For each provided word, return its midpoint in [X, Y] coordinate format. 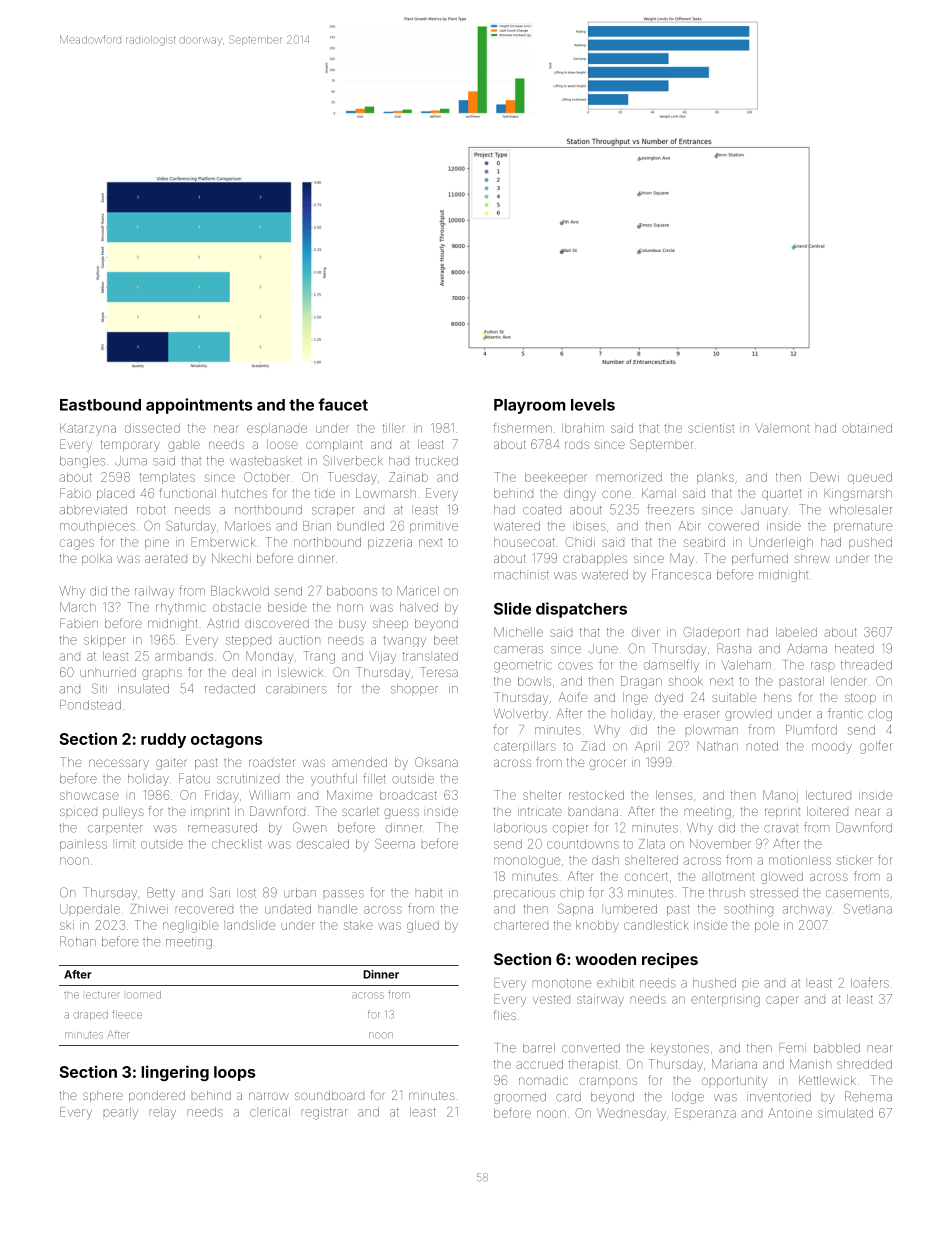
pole [767, 926]
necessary [119, 764]
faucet [343, 404]
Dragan [641, 682]
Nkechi [231, 558]
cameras [518, 650]
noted [762, 746]
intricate [540, 811]
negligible [190, 926]
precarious [524, 895]
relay [163, 1113]
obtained [867, 428]
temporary [130, 446]
